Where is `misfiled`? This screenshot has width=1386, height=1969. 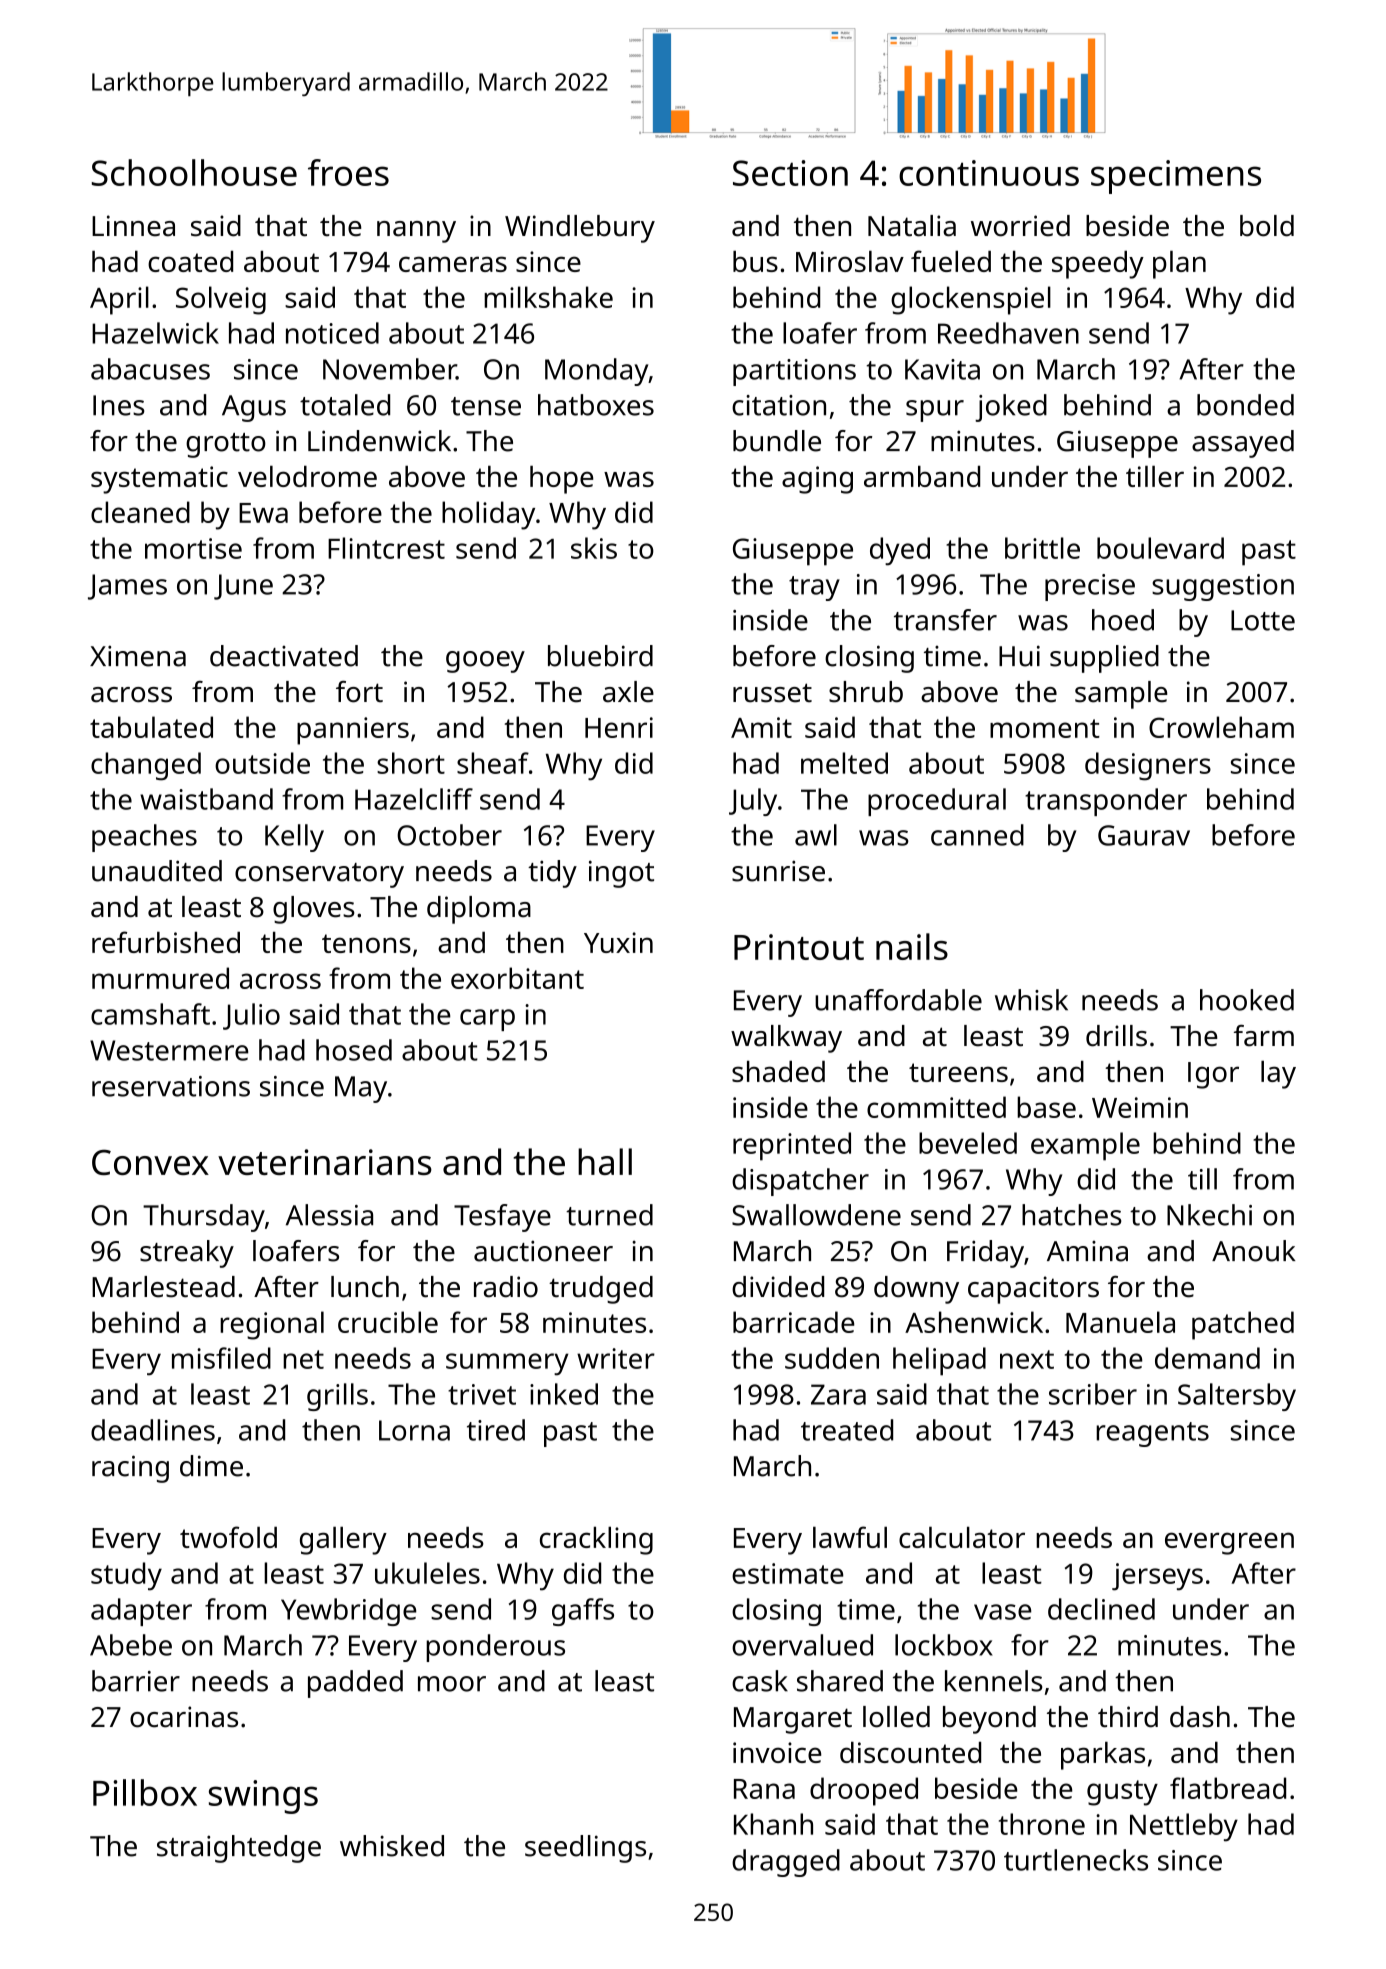 misfiled is located at coordinates (221, 1358).
